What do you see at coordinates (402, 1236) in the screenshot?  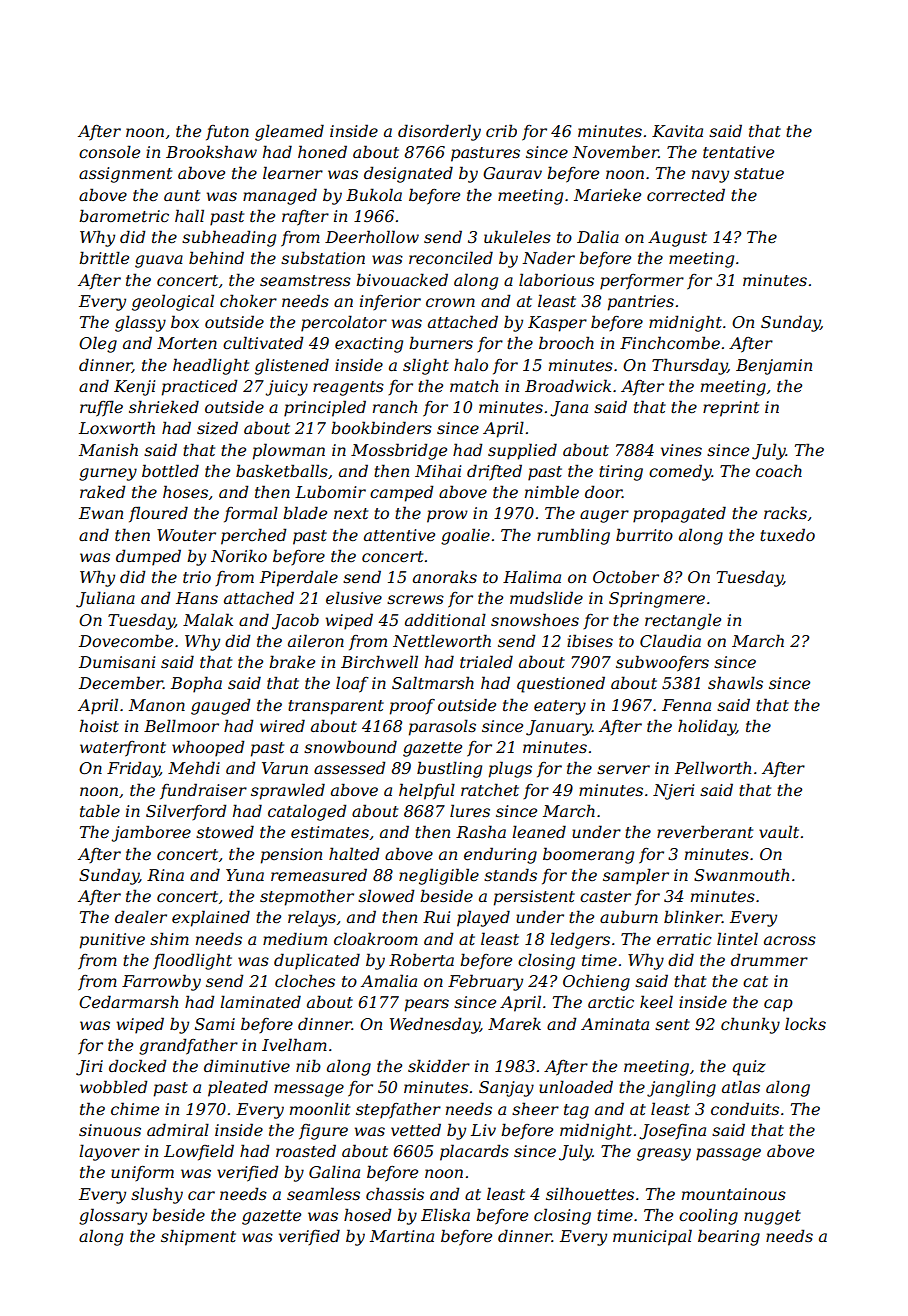 I see `Martina` at bounding box center [402, 1236].
